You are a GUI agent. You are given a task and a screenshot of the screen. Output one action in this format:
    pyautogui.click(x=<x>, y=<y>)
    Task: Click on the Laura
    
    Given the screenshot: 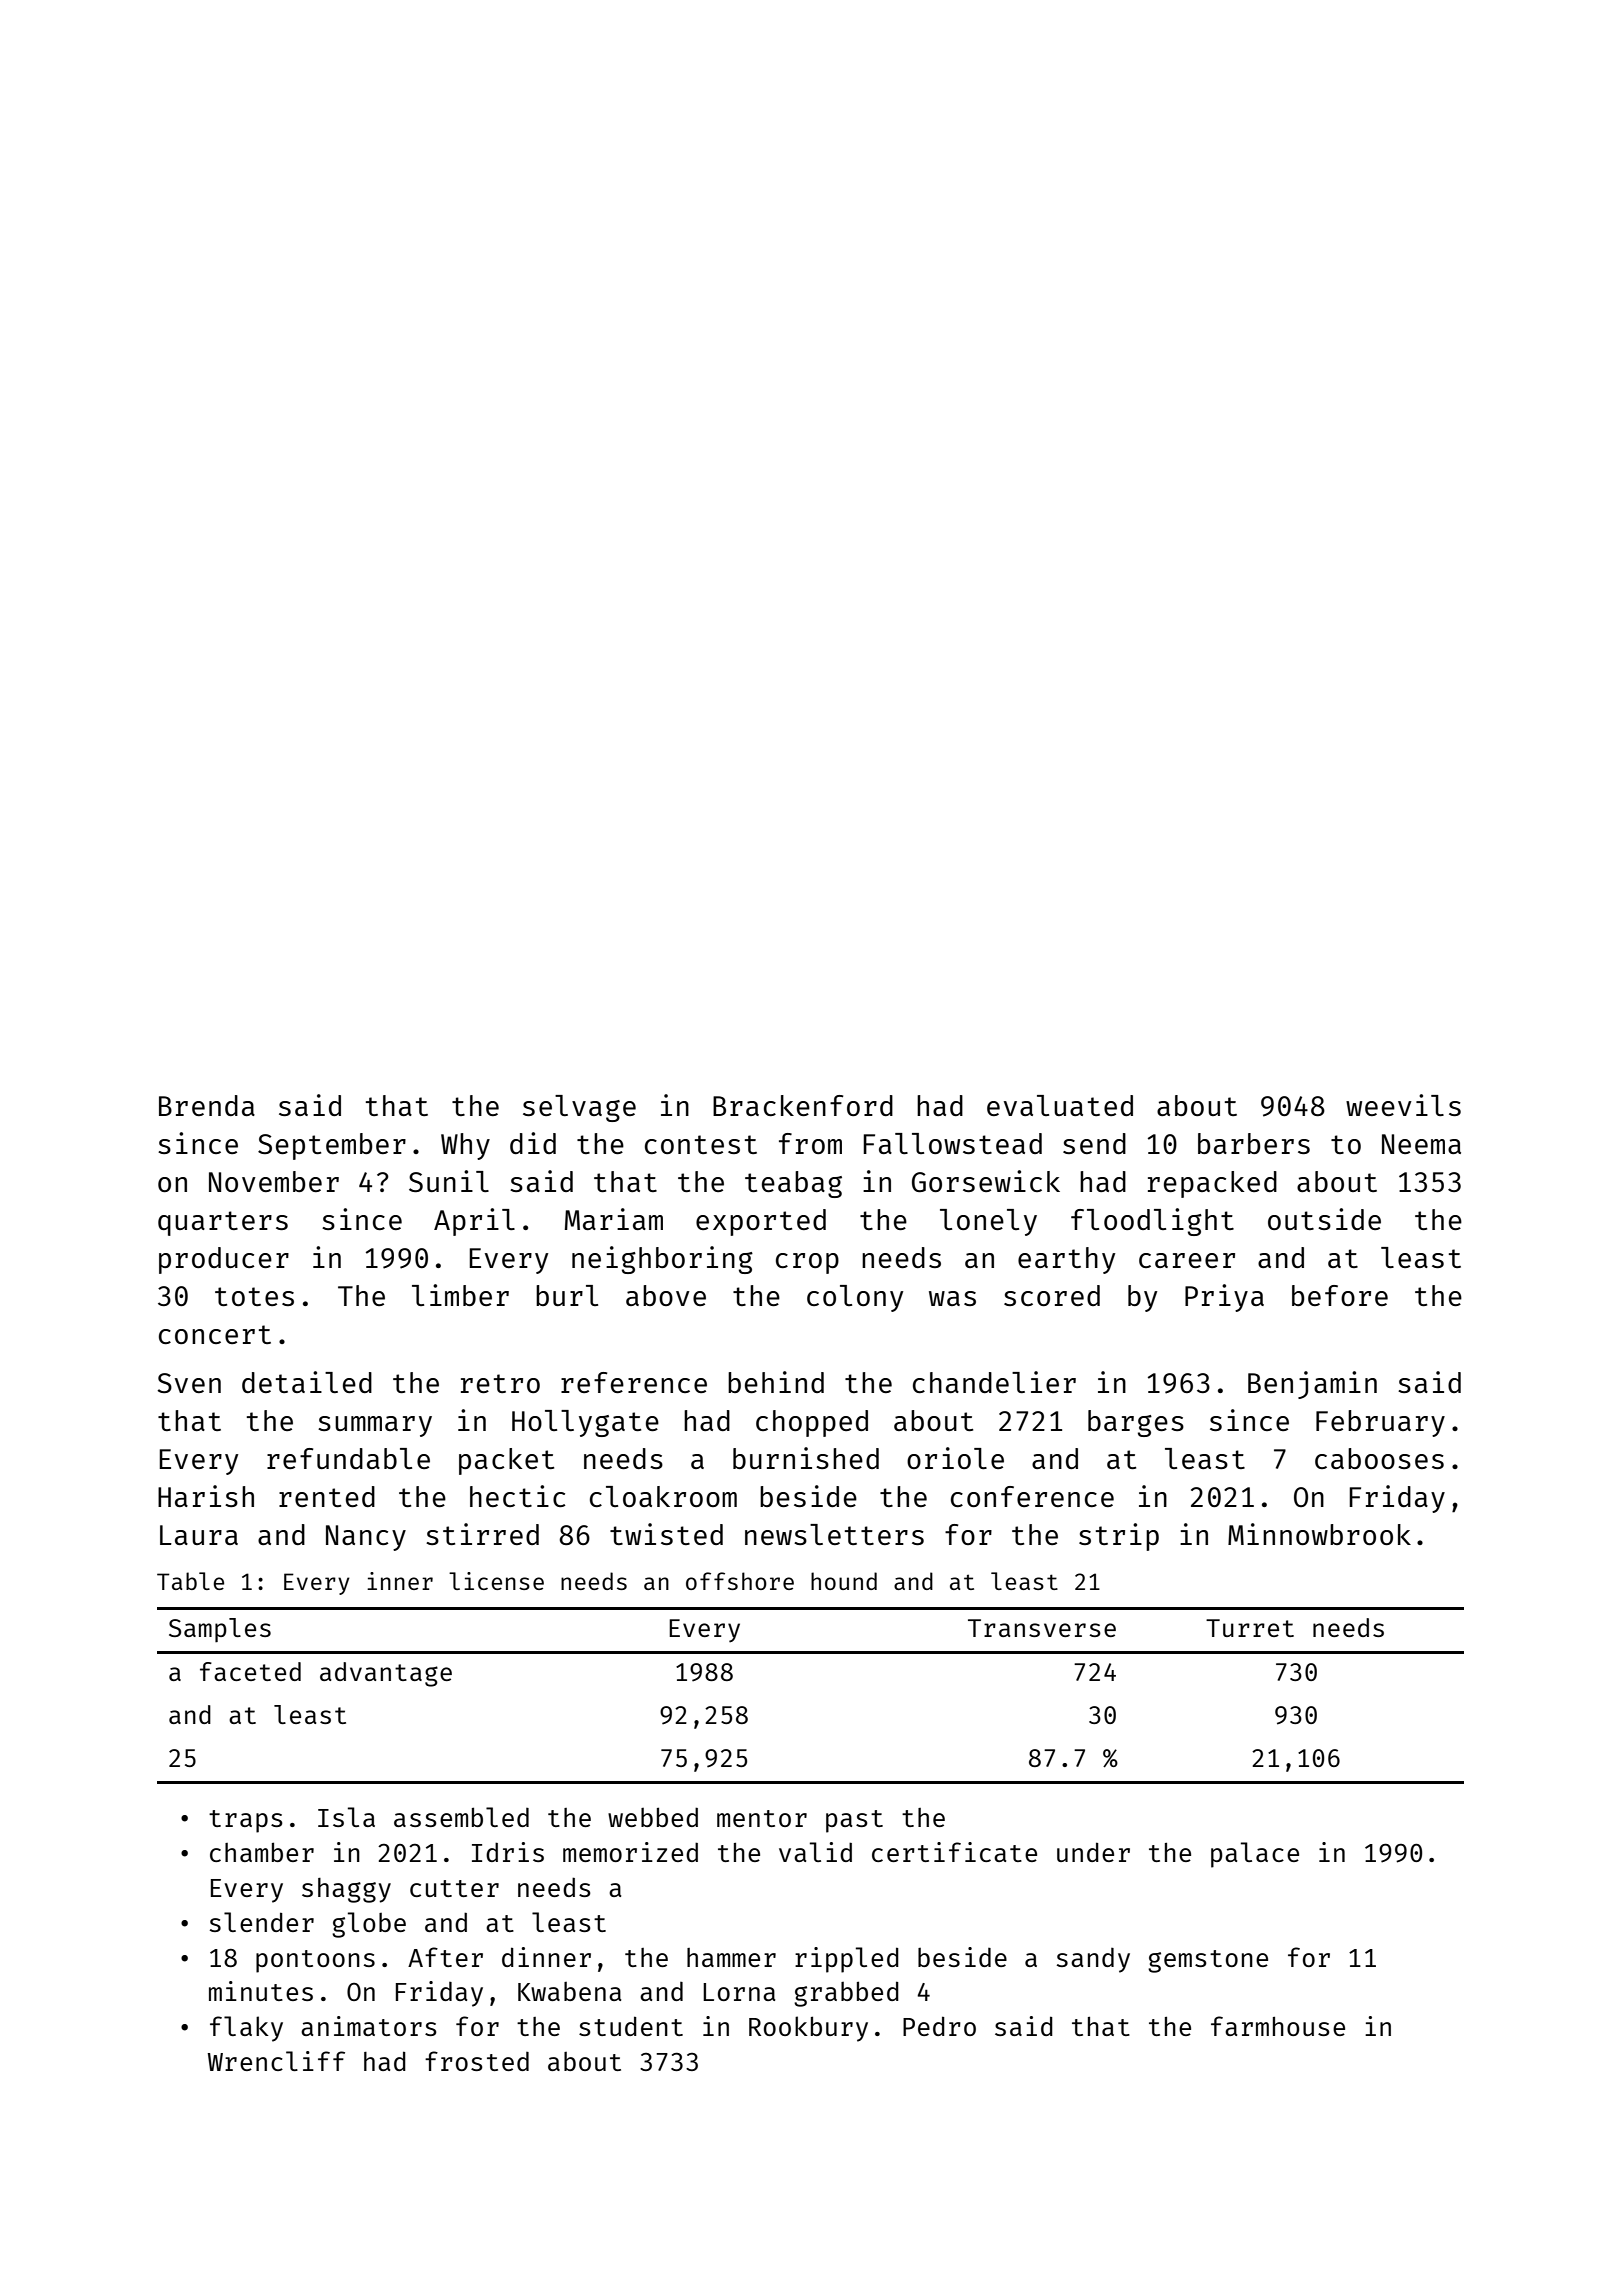 What is the action you would take?
    pyautogui.click(x=199, y=1535)
